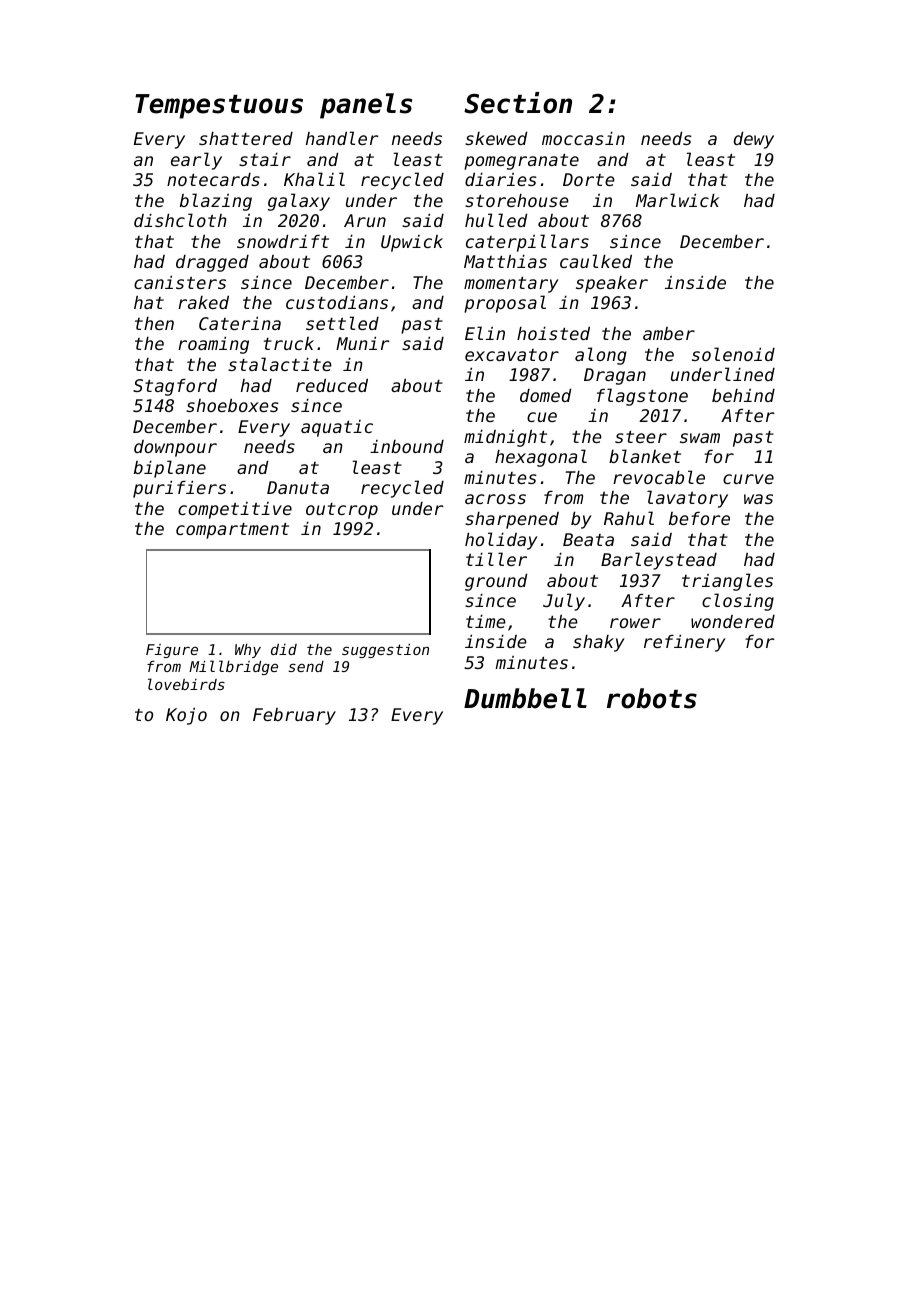 The image size is (908, 1316). Describe the element at coordinates (175, 448) in the document. I see `downpour` at that location.
